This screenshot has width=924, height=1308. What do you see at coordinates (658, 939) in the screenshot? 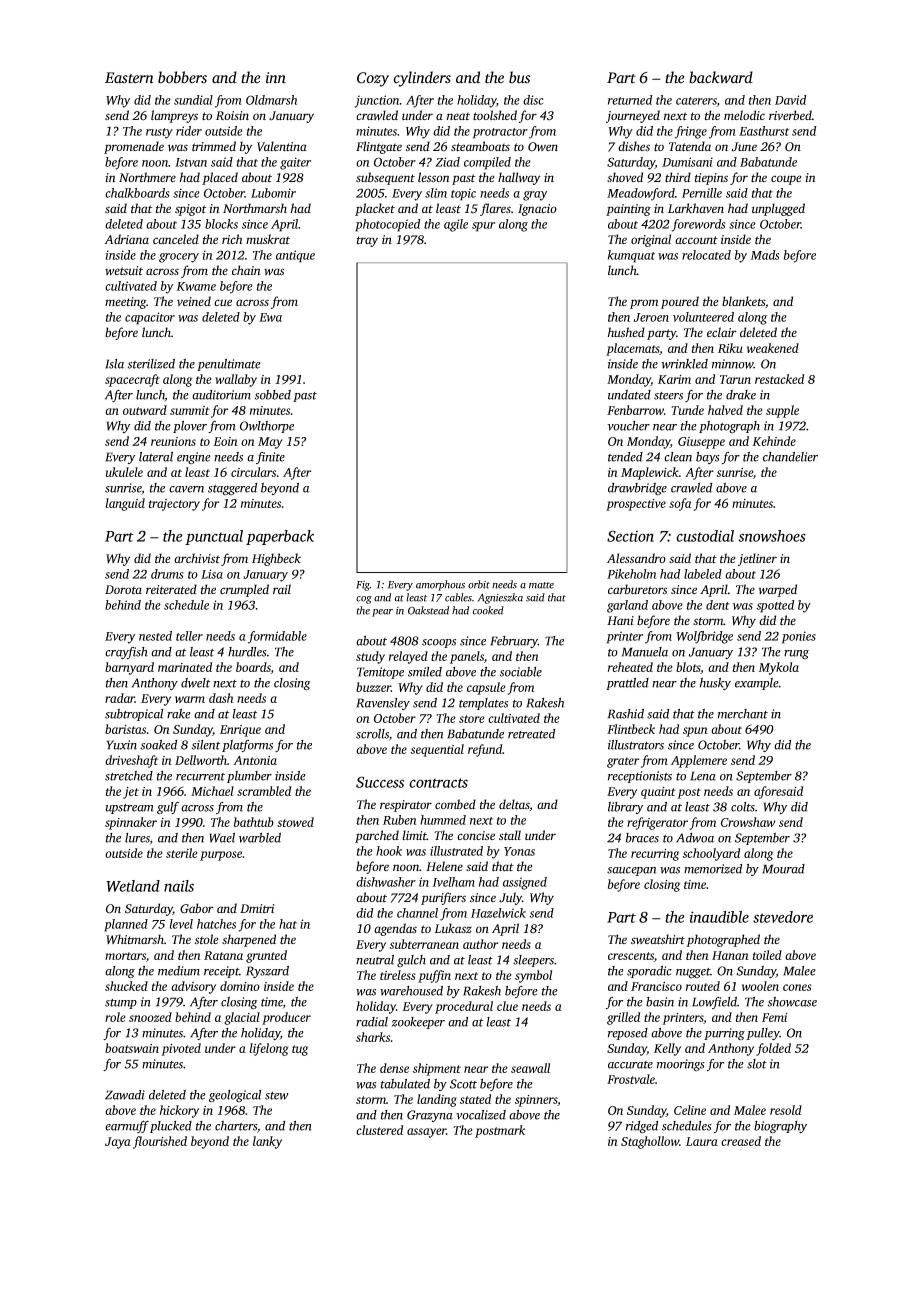
I see `sweatshirt` at bounding box center [658, 939].
